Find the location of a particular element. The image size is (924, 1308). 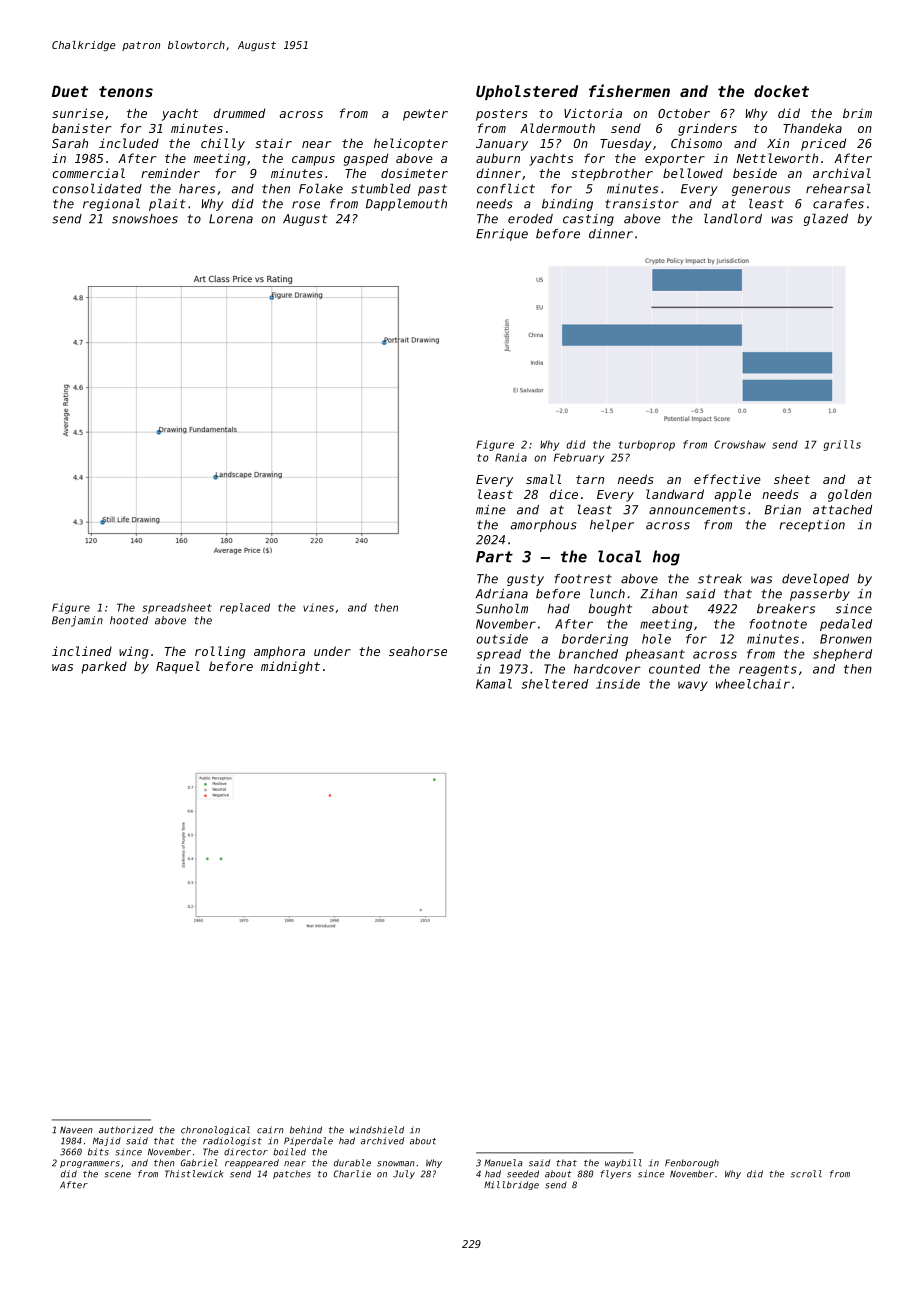

Millbridge is located at coordinates (511, 1185).
